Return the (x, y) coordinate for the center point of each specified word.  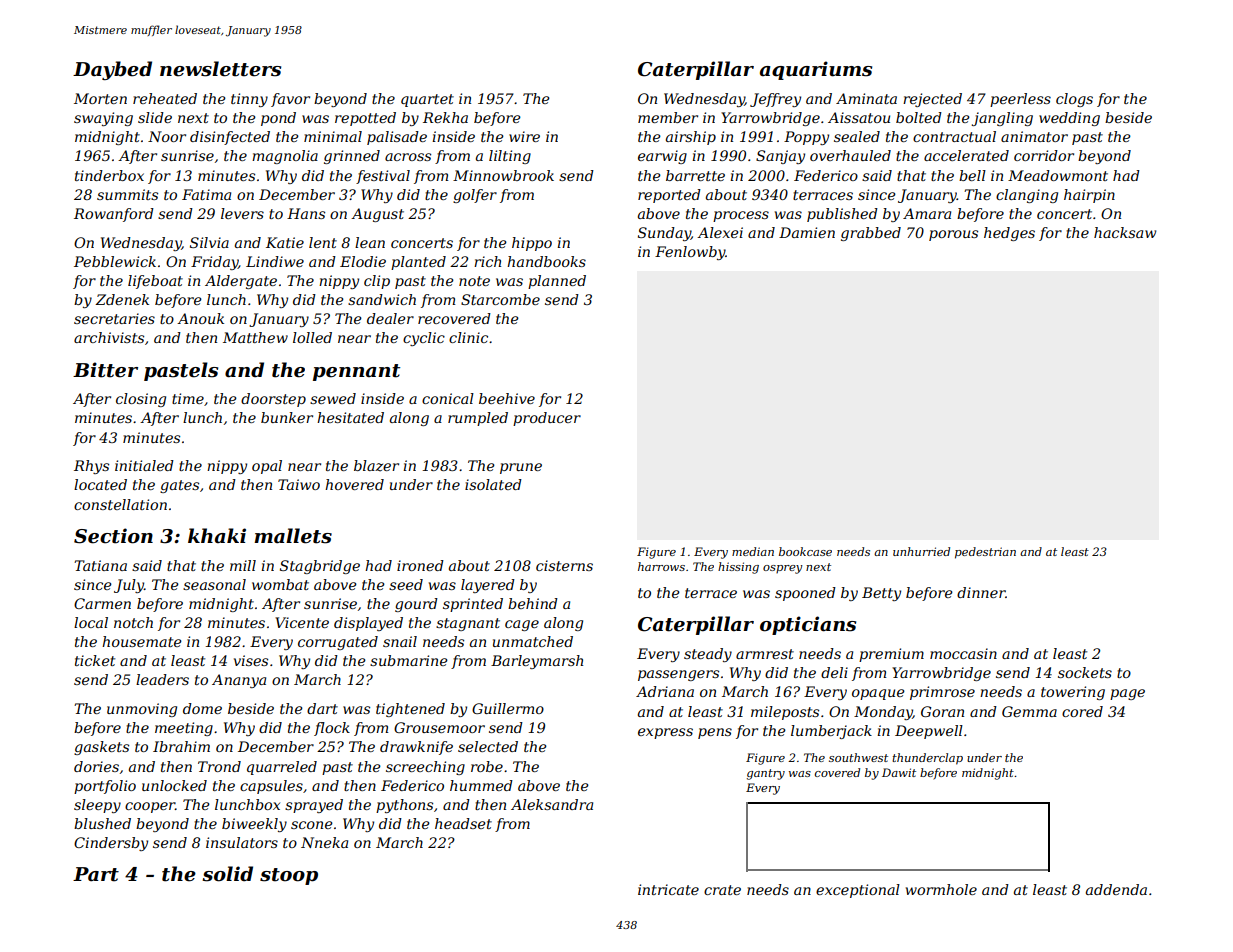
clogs (1074, 100)
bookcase (805, 551)
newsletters (220, 69)
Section (113, 536)
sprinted (473, 605)
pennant (356, 372)
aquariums (816, 70)
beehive (507, 398)
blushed (102, 823)
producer (547, 419)
